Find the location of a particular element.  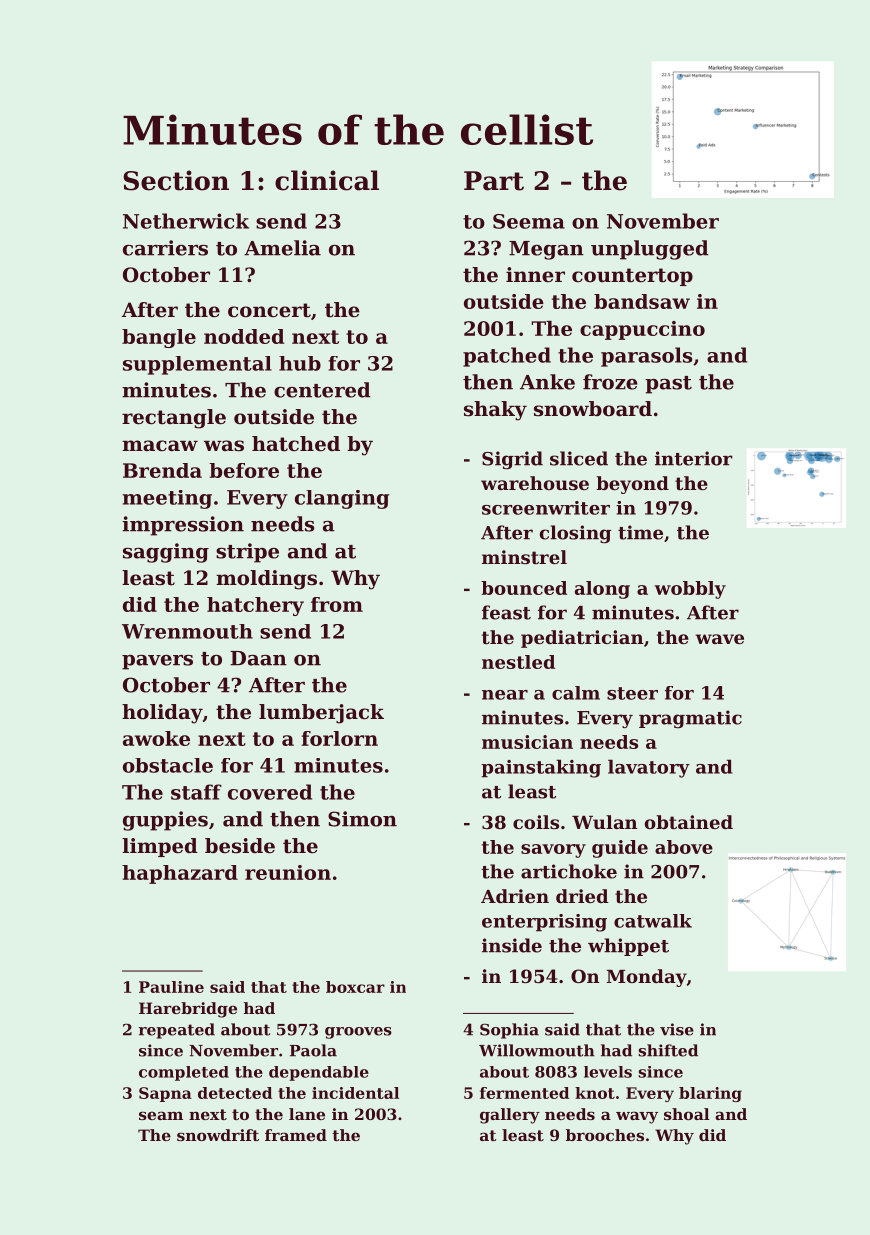

interior is located at coordinates (693, 458).
